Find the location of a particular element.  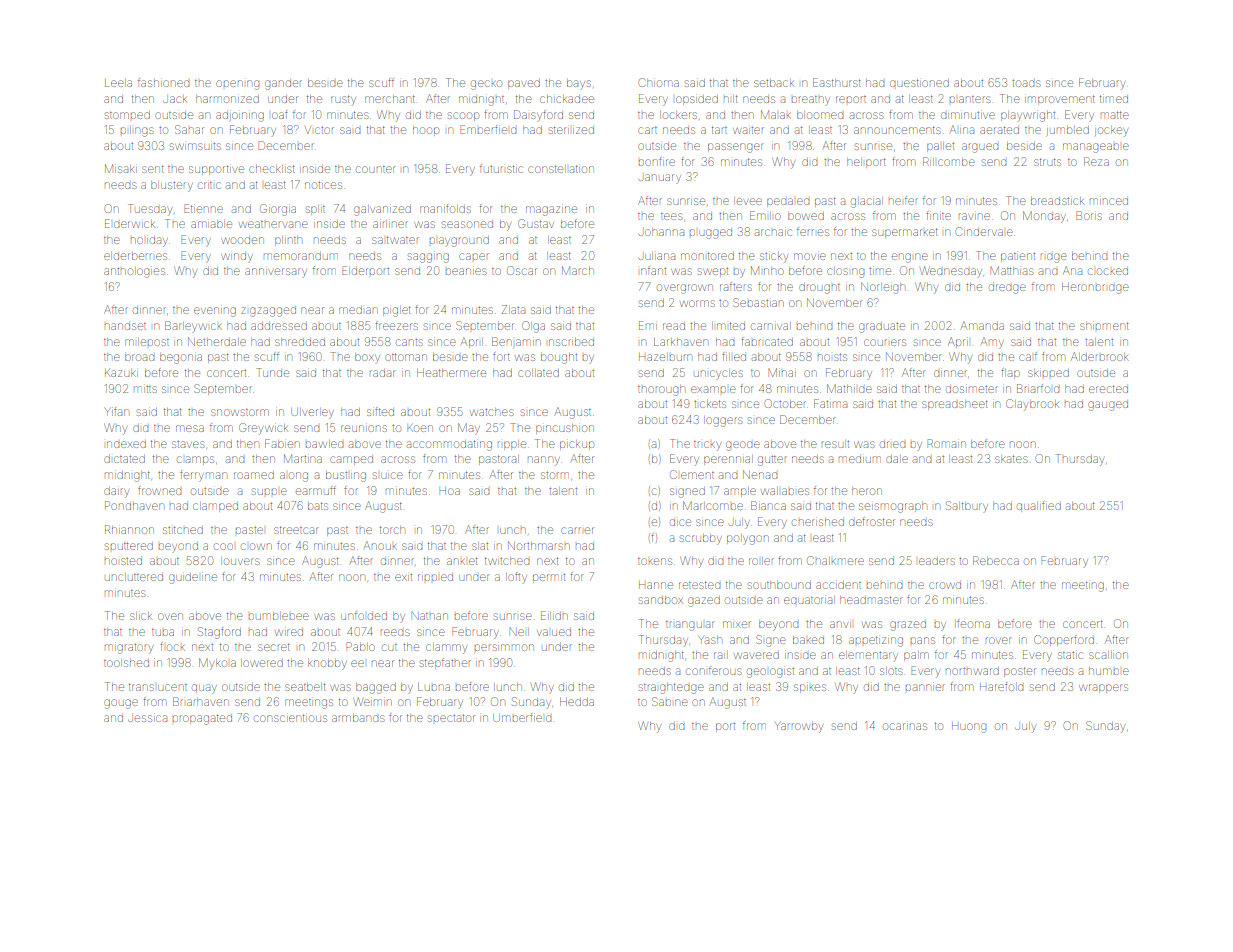

planters is located at coordinates (970, 99).
